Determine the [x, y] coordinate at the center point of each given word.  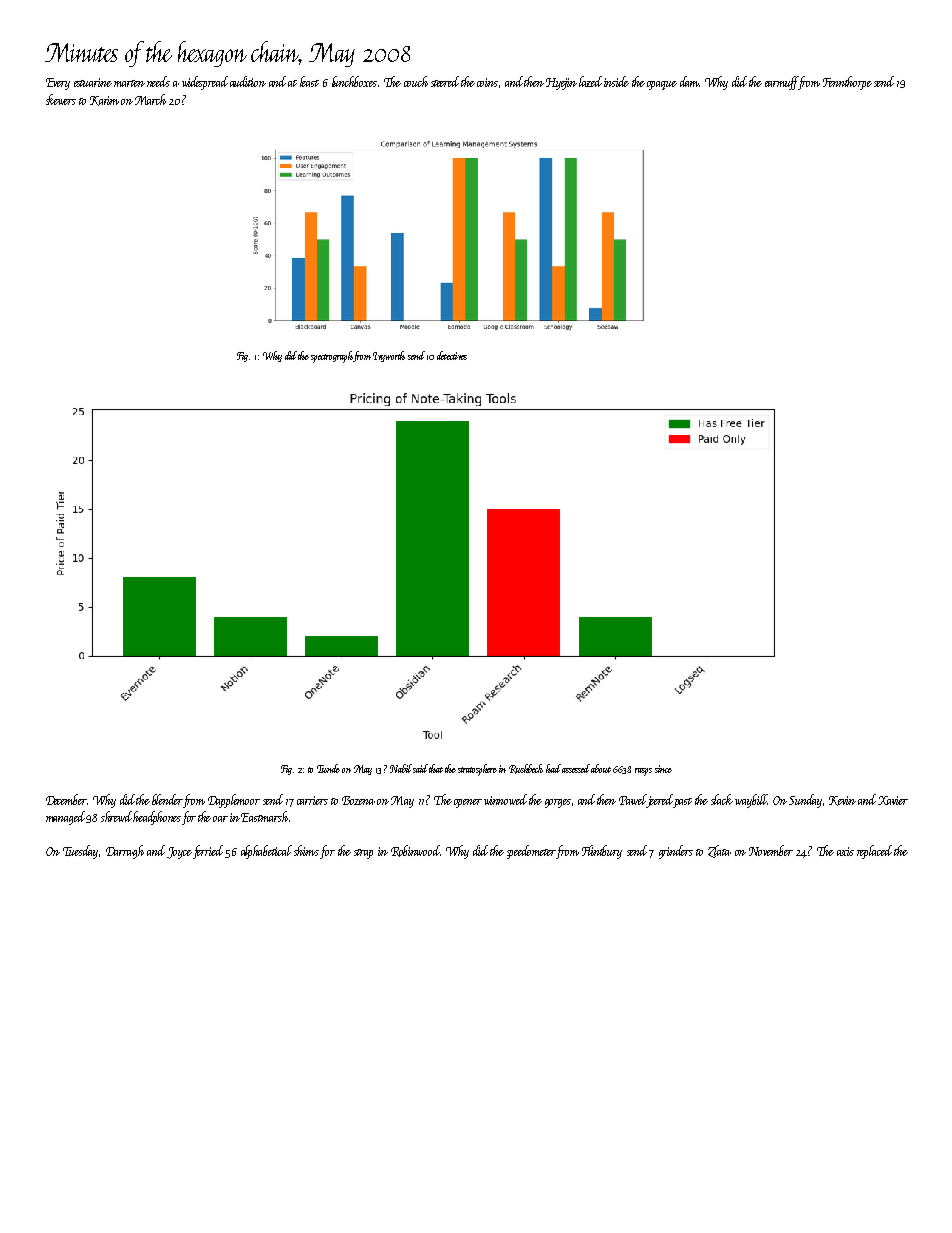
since [663, 769]
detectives [452, 355]
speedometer [531, 852]
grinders [676, 852]
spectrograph [332, 357]
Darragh [125, 852]
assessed [576, 768]
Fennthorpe [847, 83]
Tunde [328, 768]
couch [416, 81]
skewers [61, 99]
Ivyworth [389, 356]
